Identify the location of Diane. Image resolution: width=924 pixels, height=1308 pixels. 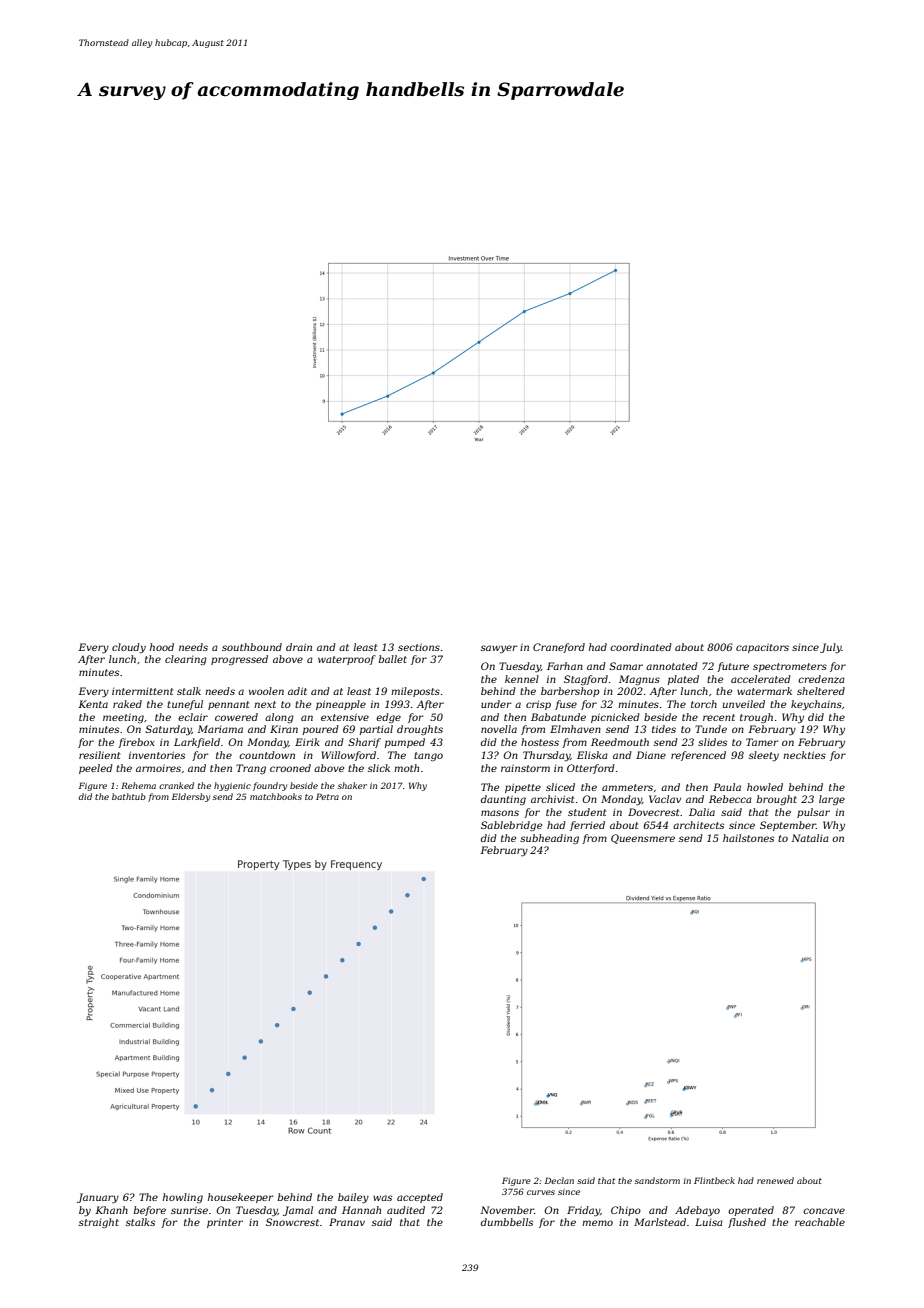
(651, 755).
